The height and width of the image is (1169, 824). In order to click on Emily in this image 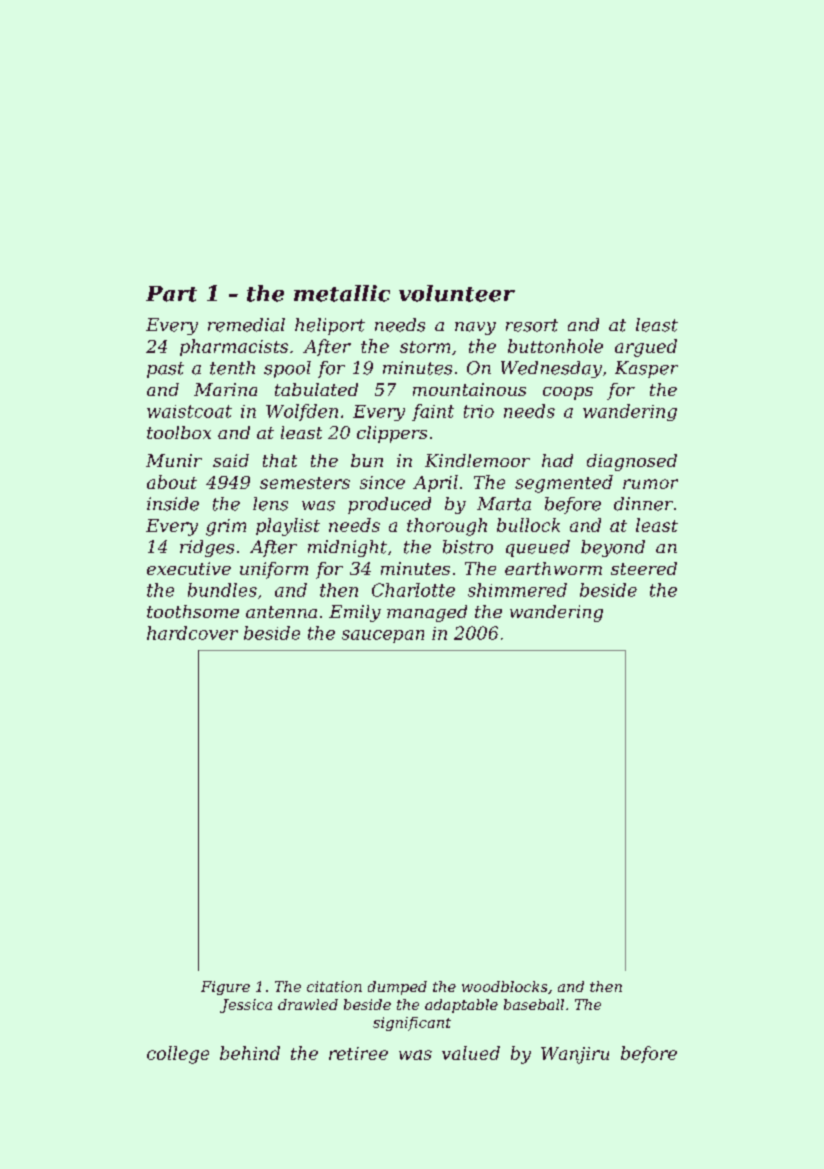, I will do `click(355, 613)`.
